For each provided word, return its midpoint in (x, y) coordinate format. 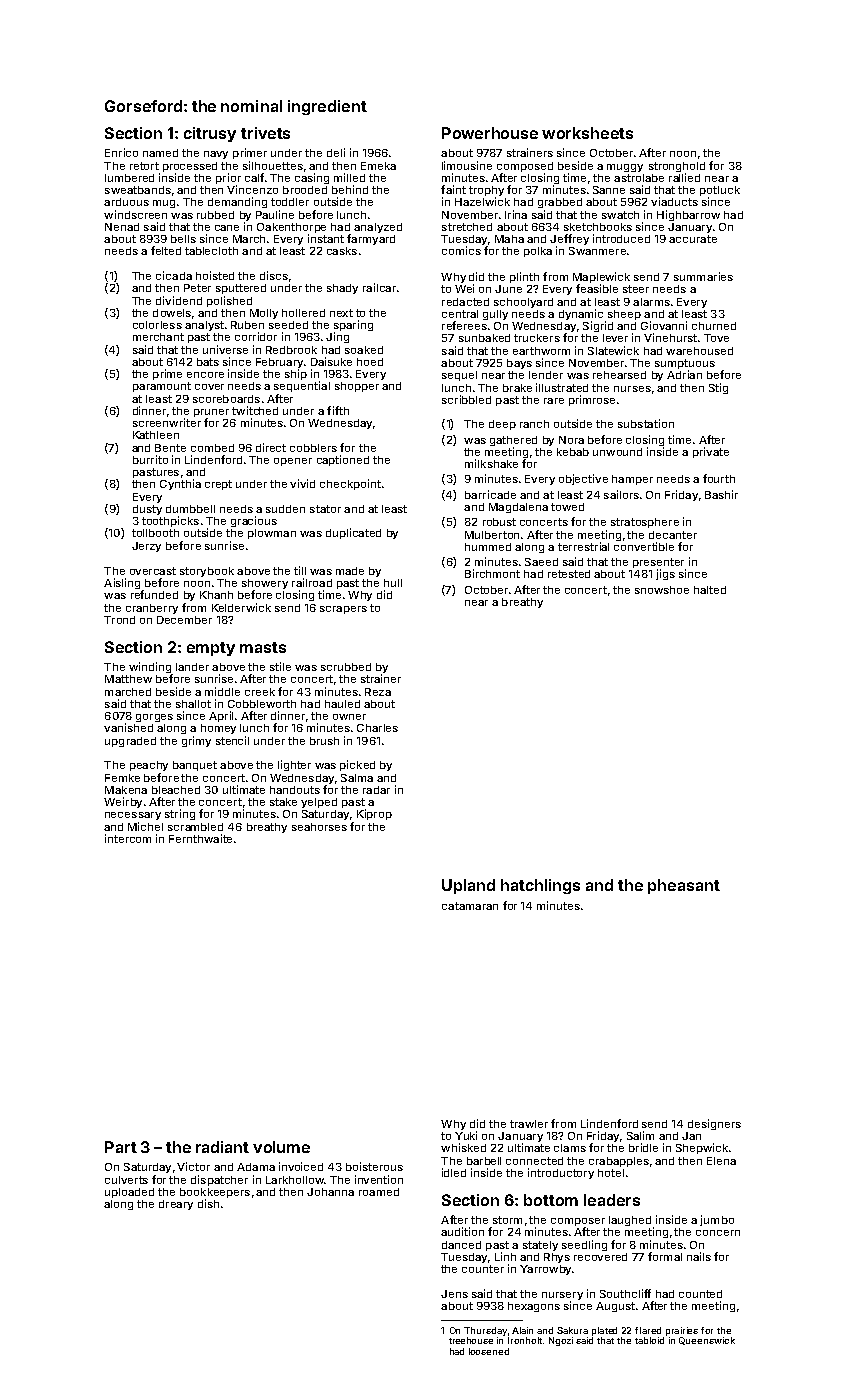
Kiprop (374, 814)
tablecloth (211, 251)
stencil (232, 740)
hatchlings (540, 886)
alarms (651, 302)
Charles (377, 728)
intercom (128, 838)
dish (208, 1203)
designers (714, 1124)
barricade (490, 494)
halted (710, 590)
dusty (147, 510)
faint (453, 189)
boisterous (374, 1166)
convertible (644, 546)
